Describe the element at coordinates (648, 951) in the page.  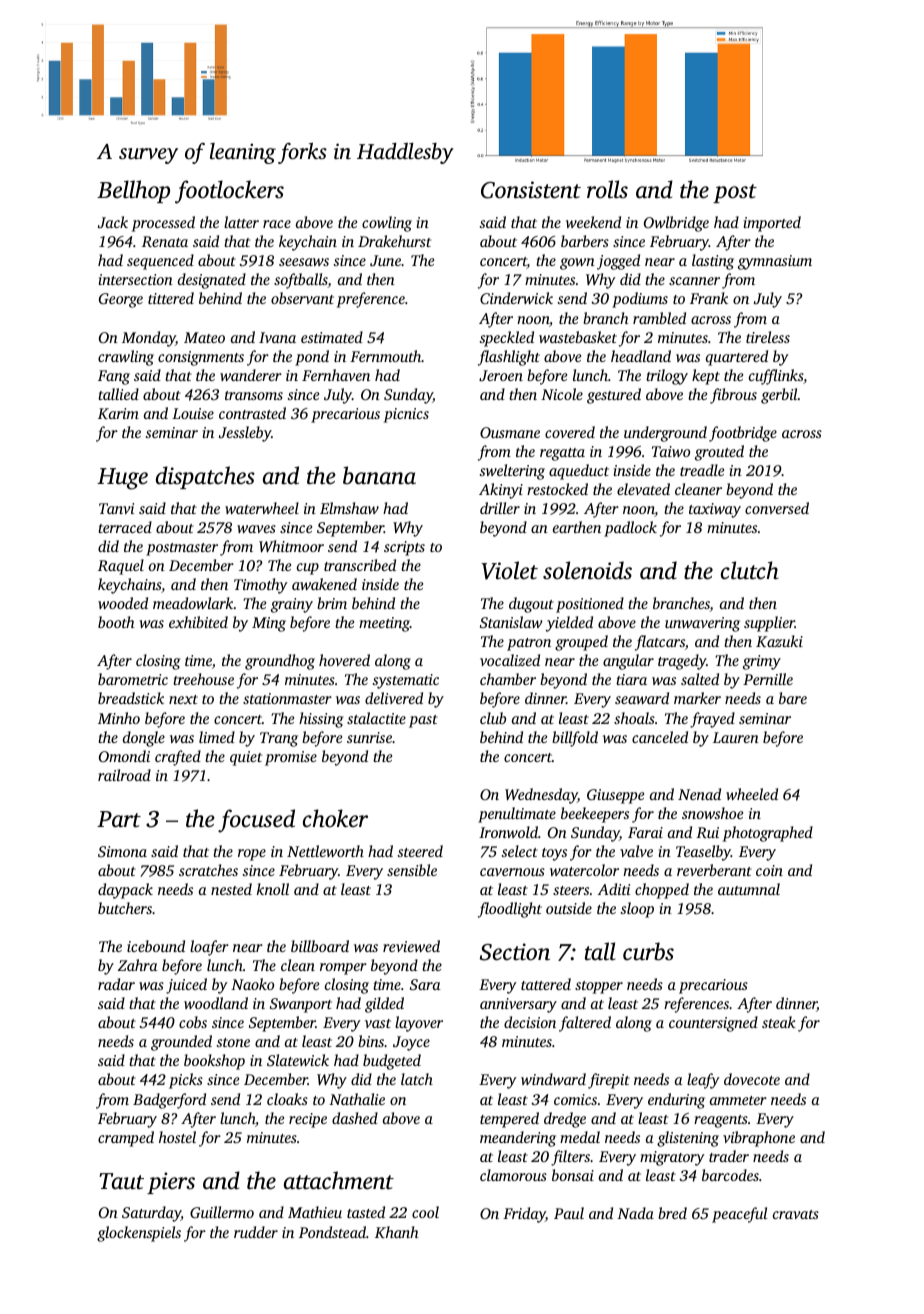
I see `curbs` at that location.
